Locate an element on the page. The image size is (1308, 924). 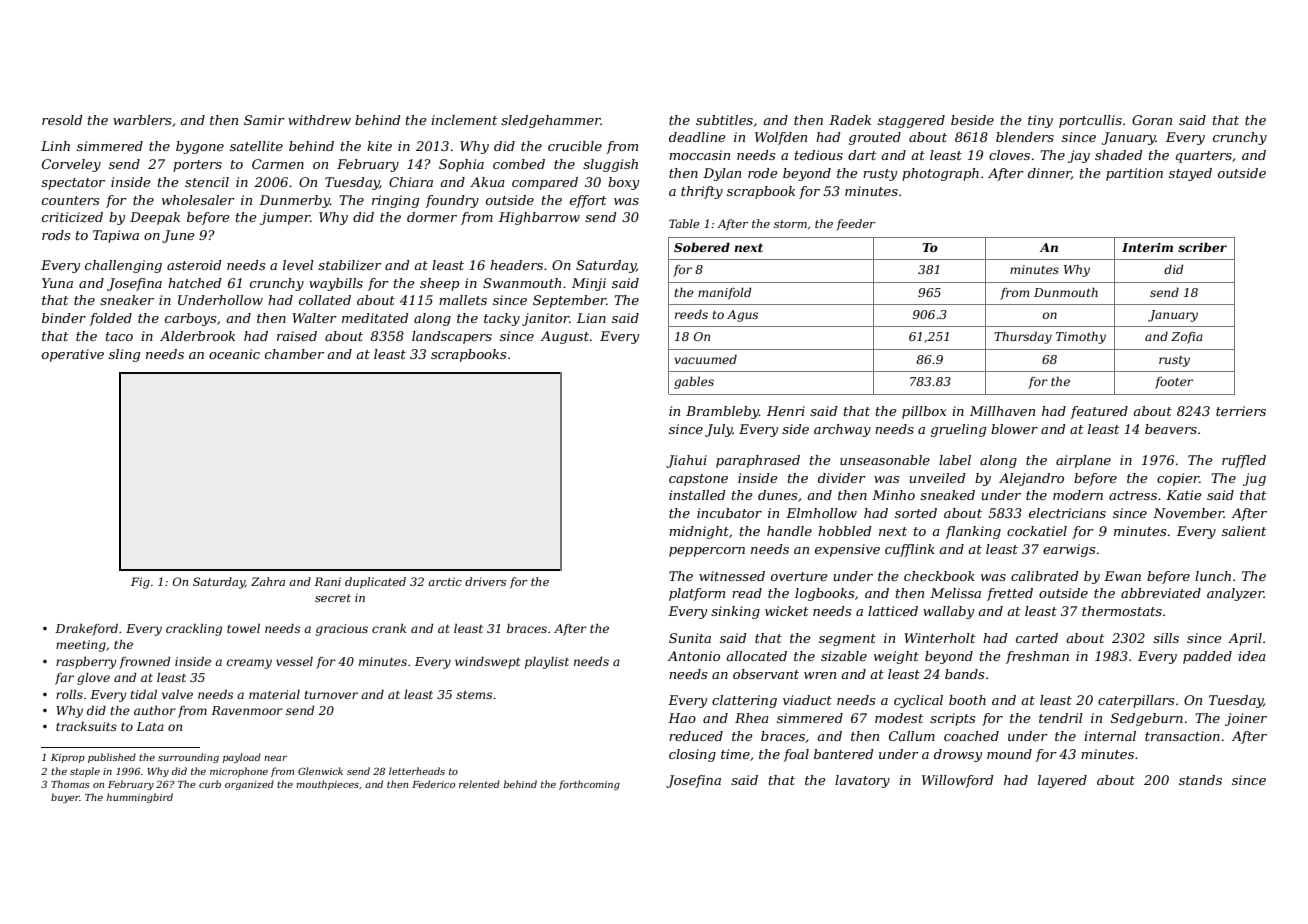
withdrew is located at coordinates (319, 120).
